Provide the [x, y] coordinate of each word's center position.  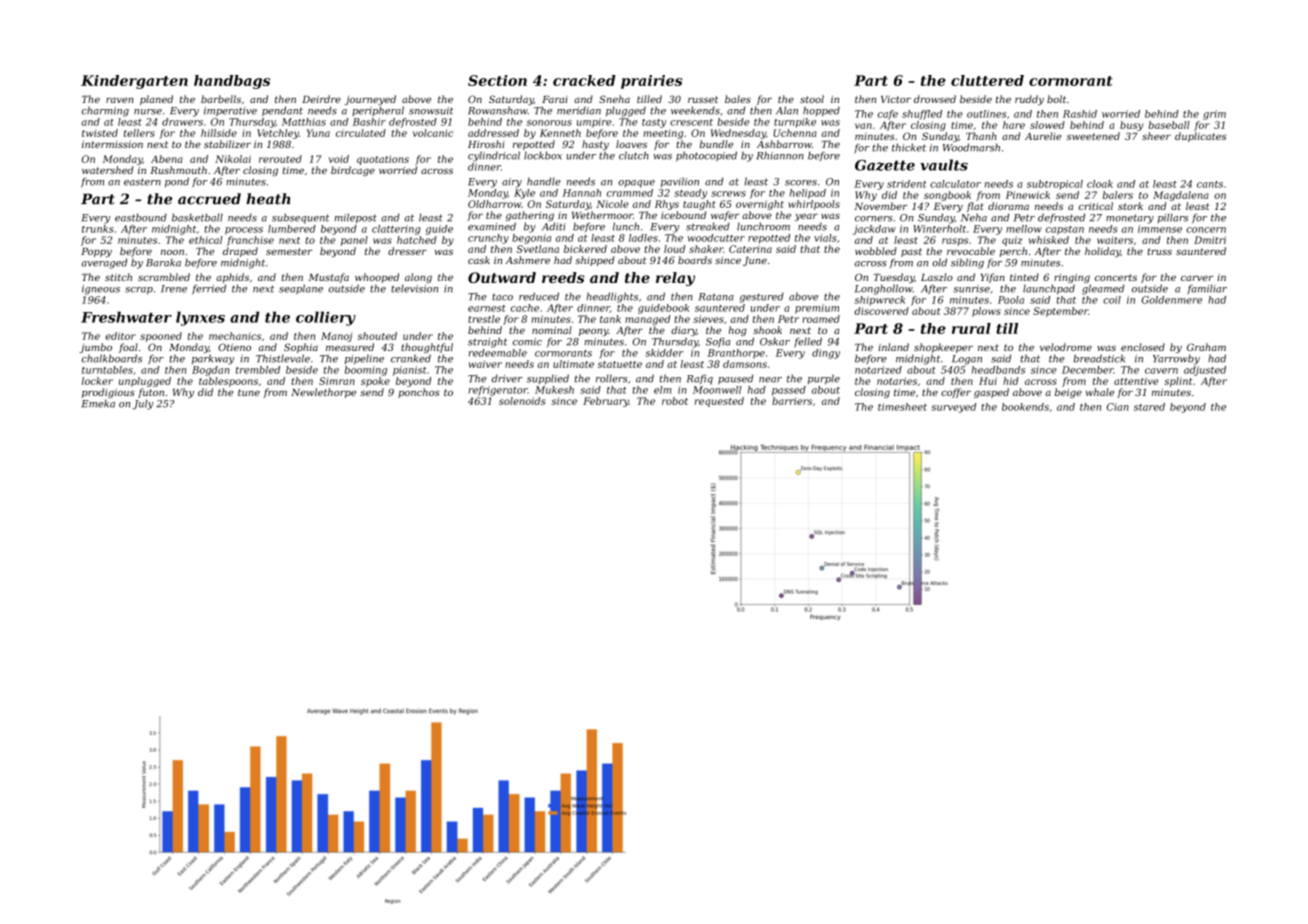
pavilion [680, 182]
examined [492, 227]
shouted [377, 336]
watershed [107, 170]
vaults [944, 165]
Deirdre [321, 99]
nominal [552, 330]
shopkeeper [943, 348]
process [244, 231]
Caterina [750, 249]
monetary [1130, 219]
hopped [821, 111]
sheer [1156, 136]
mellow [1024, 229]
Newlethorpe [323, 393]
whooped [377, 278]
